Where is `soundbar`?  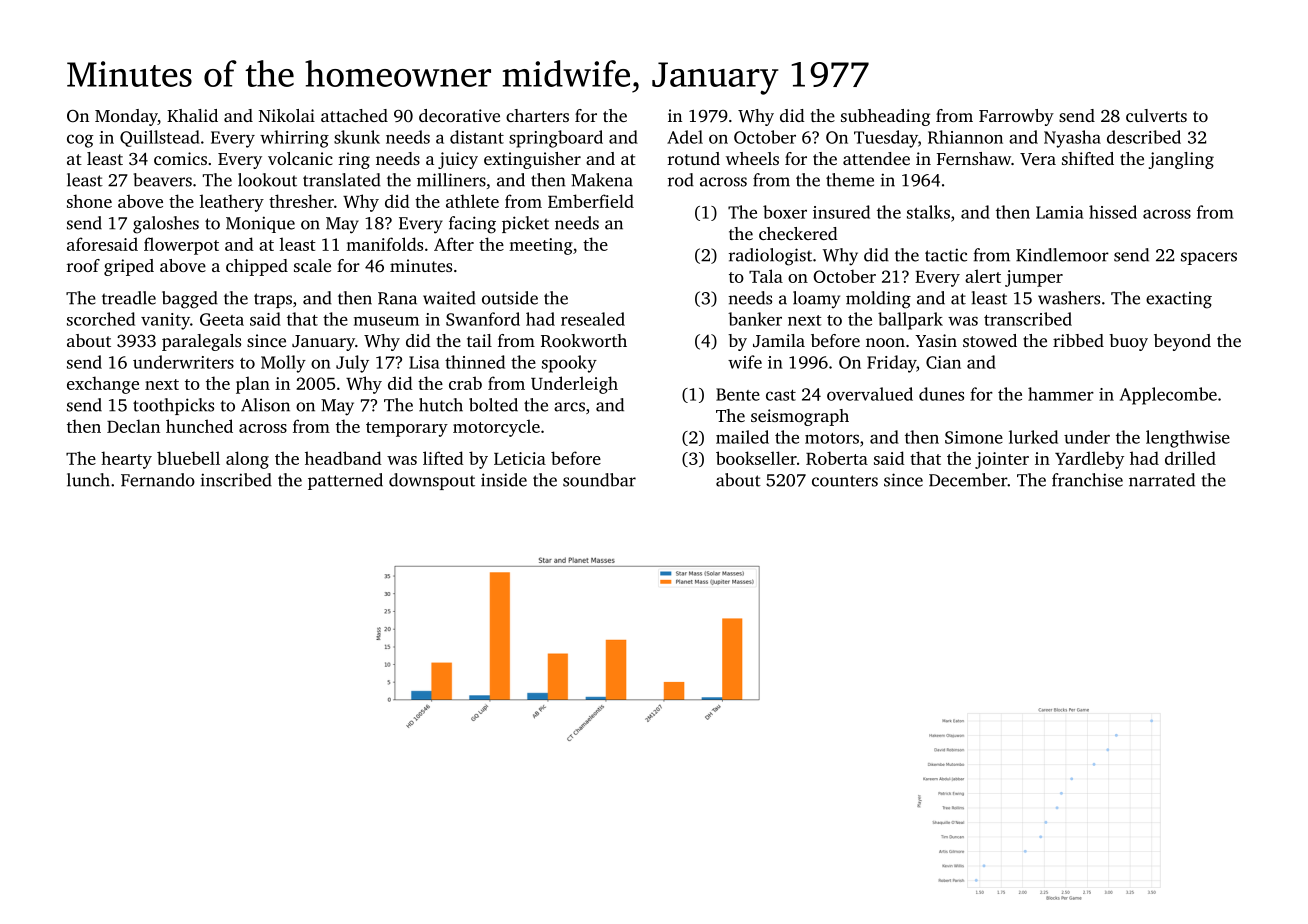
soundbar is located at coordinates (599, 480).
